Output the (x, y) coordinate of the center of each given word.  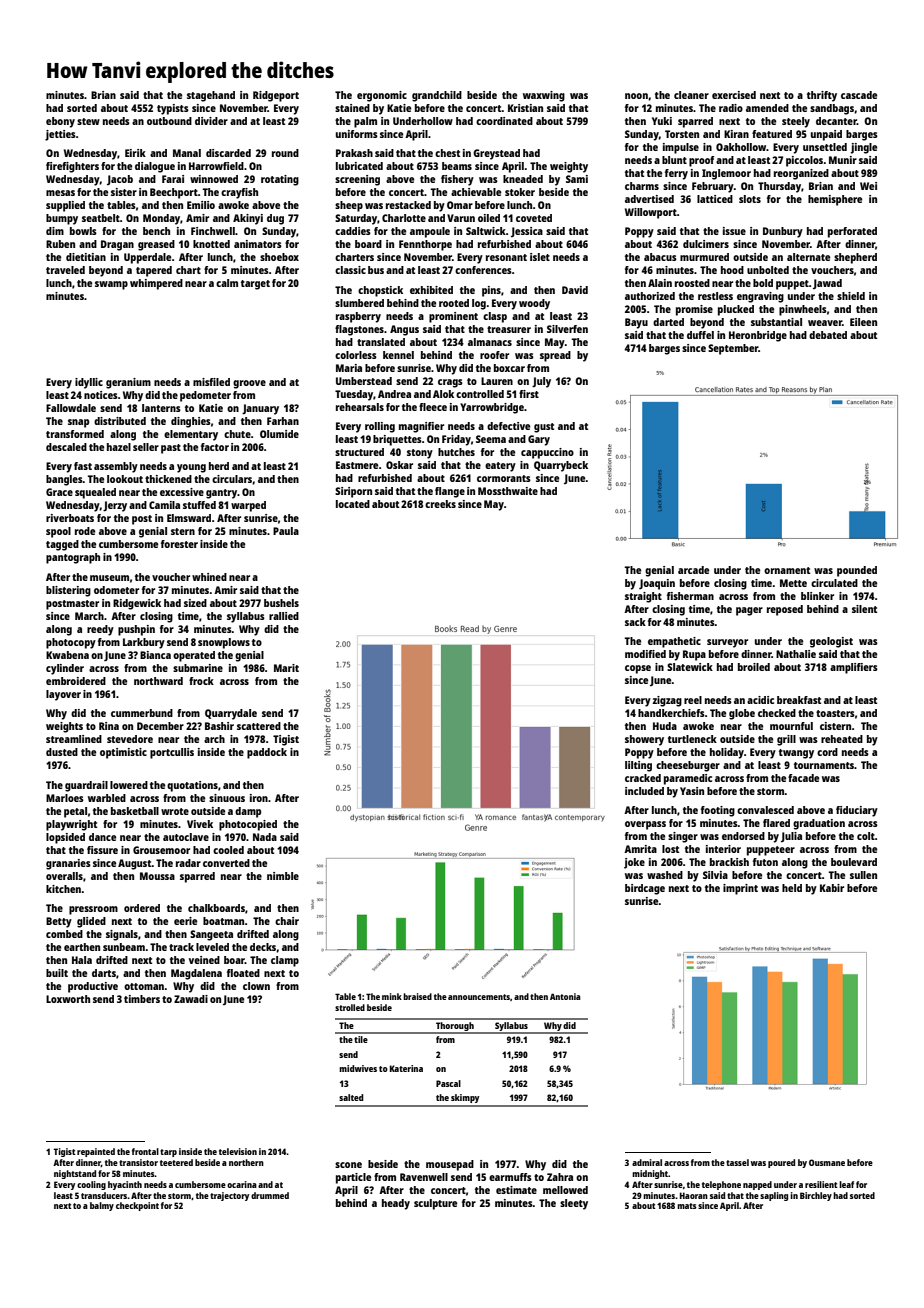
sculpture (435, 1204)
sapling (774, 1196)
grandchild (437, 96)
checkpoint (137, 1206)
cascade (859, 95)
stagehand (211, 96)
